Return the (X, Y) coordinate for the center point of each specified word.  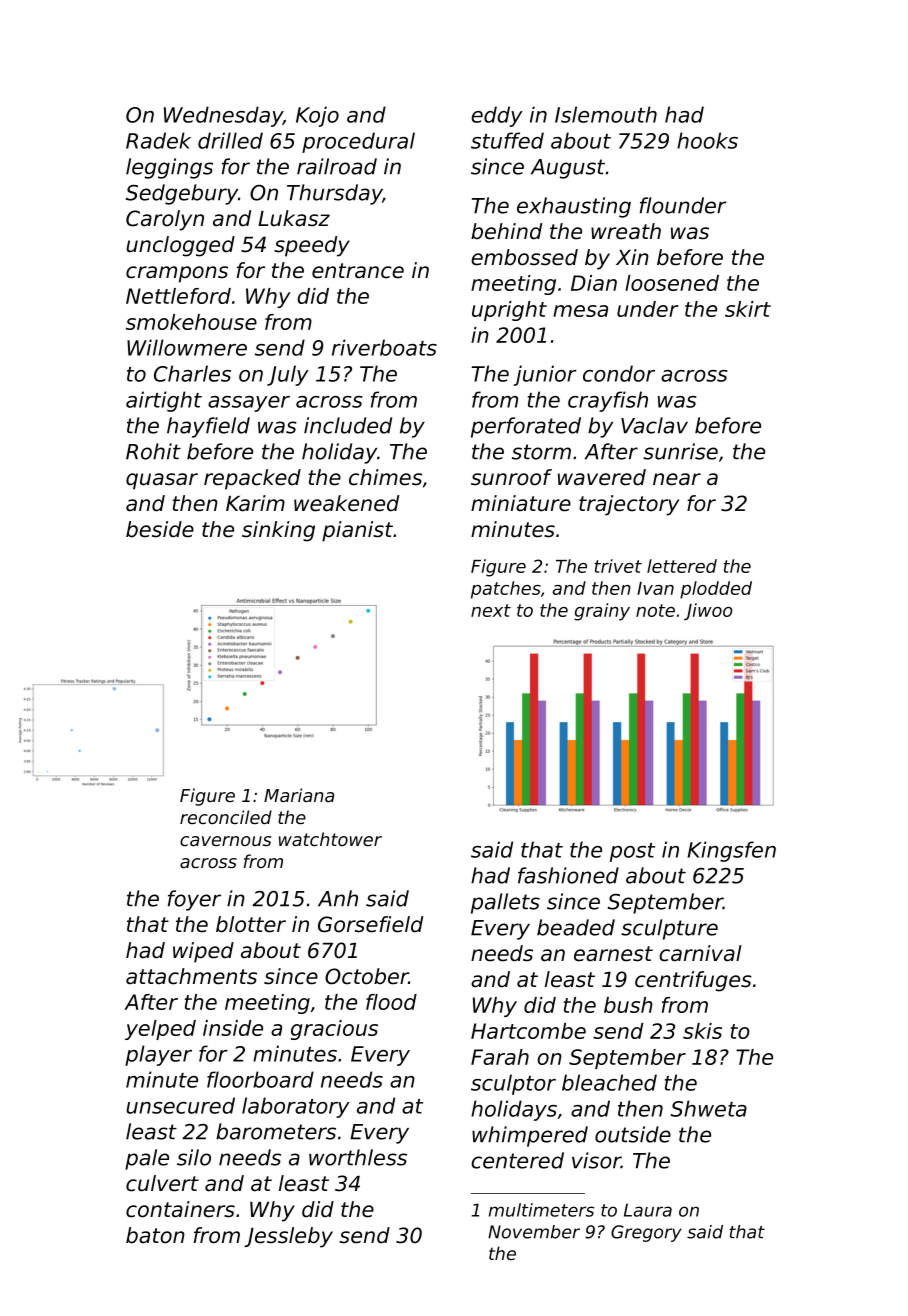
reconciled (226, 817)
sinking (278, 531)
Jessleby (288, 1237)
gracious (334, 1030)
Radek (158, 140)
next (491, 610)
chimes (385, 477)
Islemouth (606, 114)
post (632, 852)
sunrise (680, 451)
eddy (497, 116)
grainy (602, 612)
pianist (357, 531)
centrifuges (693, 981)
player (158, 1055)
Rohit (153, 451)
